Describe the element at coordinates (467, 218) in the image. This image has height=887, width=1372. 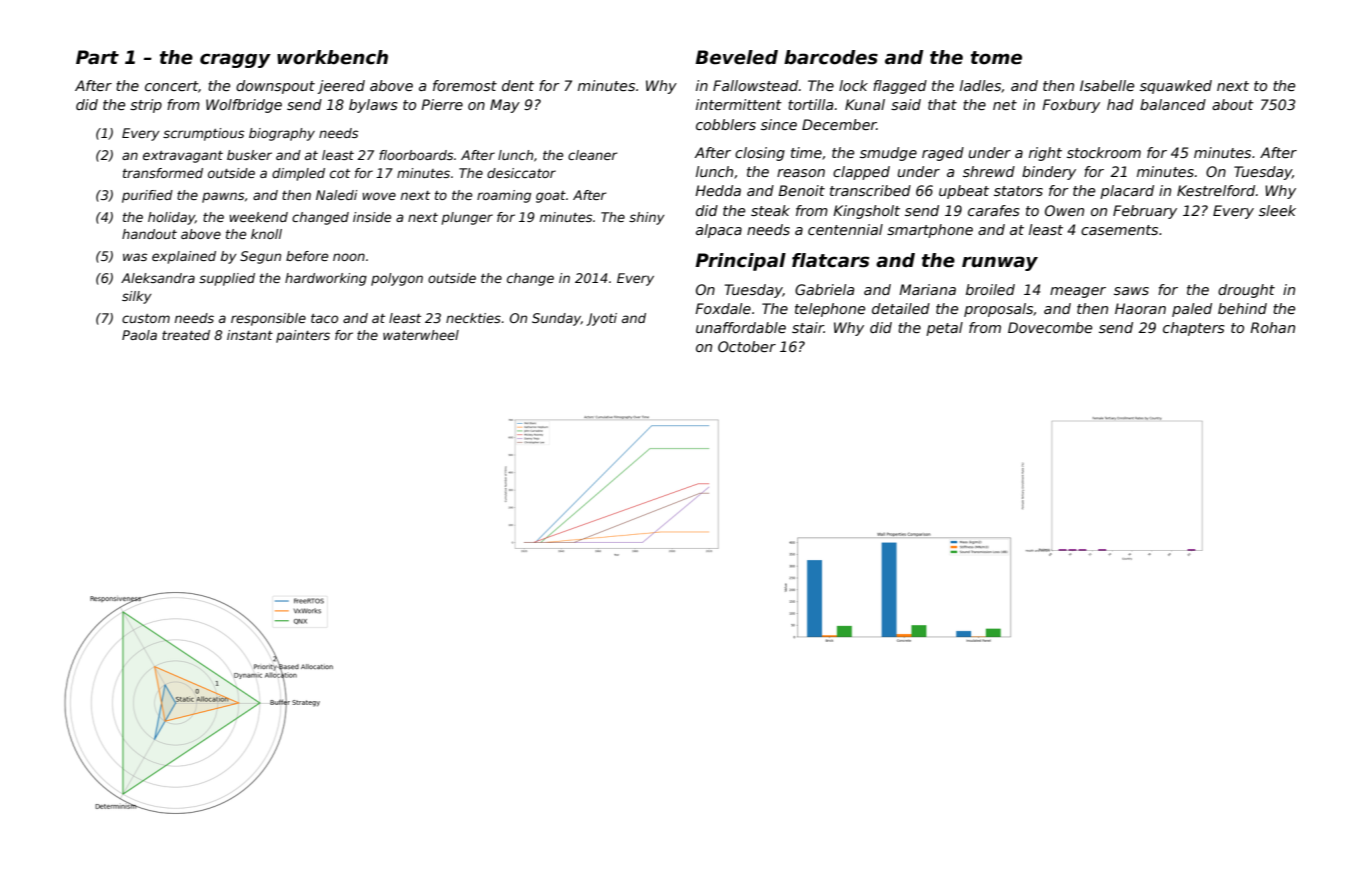
I see `plunger` at that location.
